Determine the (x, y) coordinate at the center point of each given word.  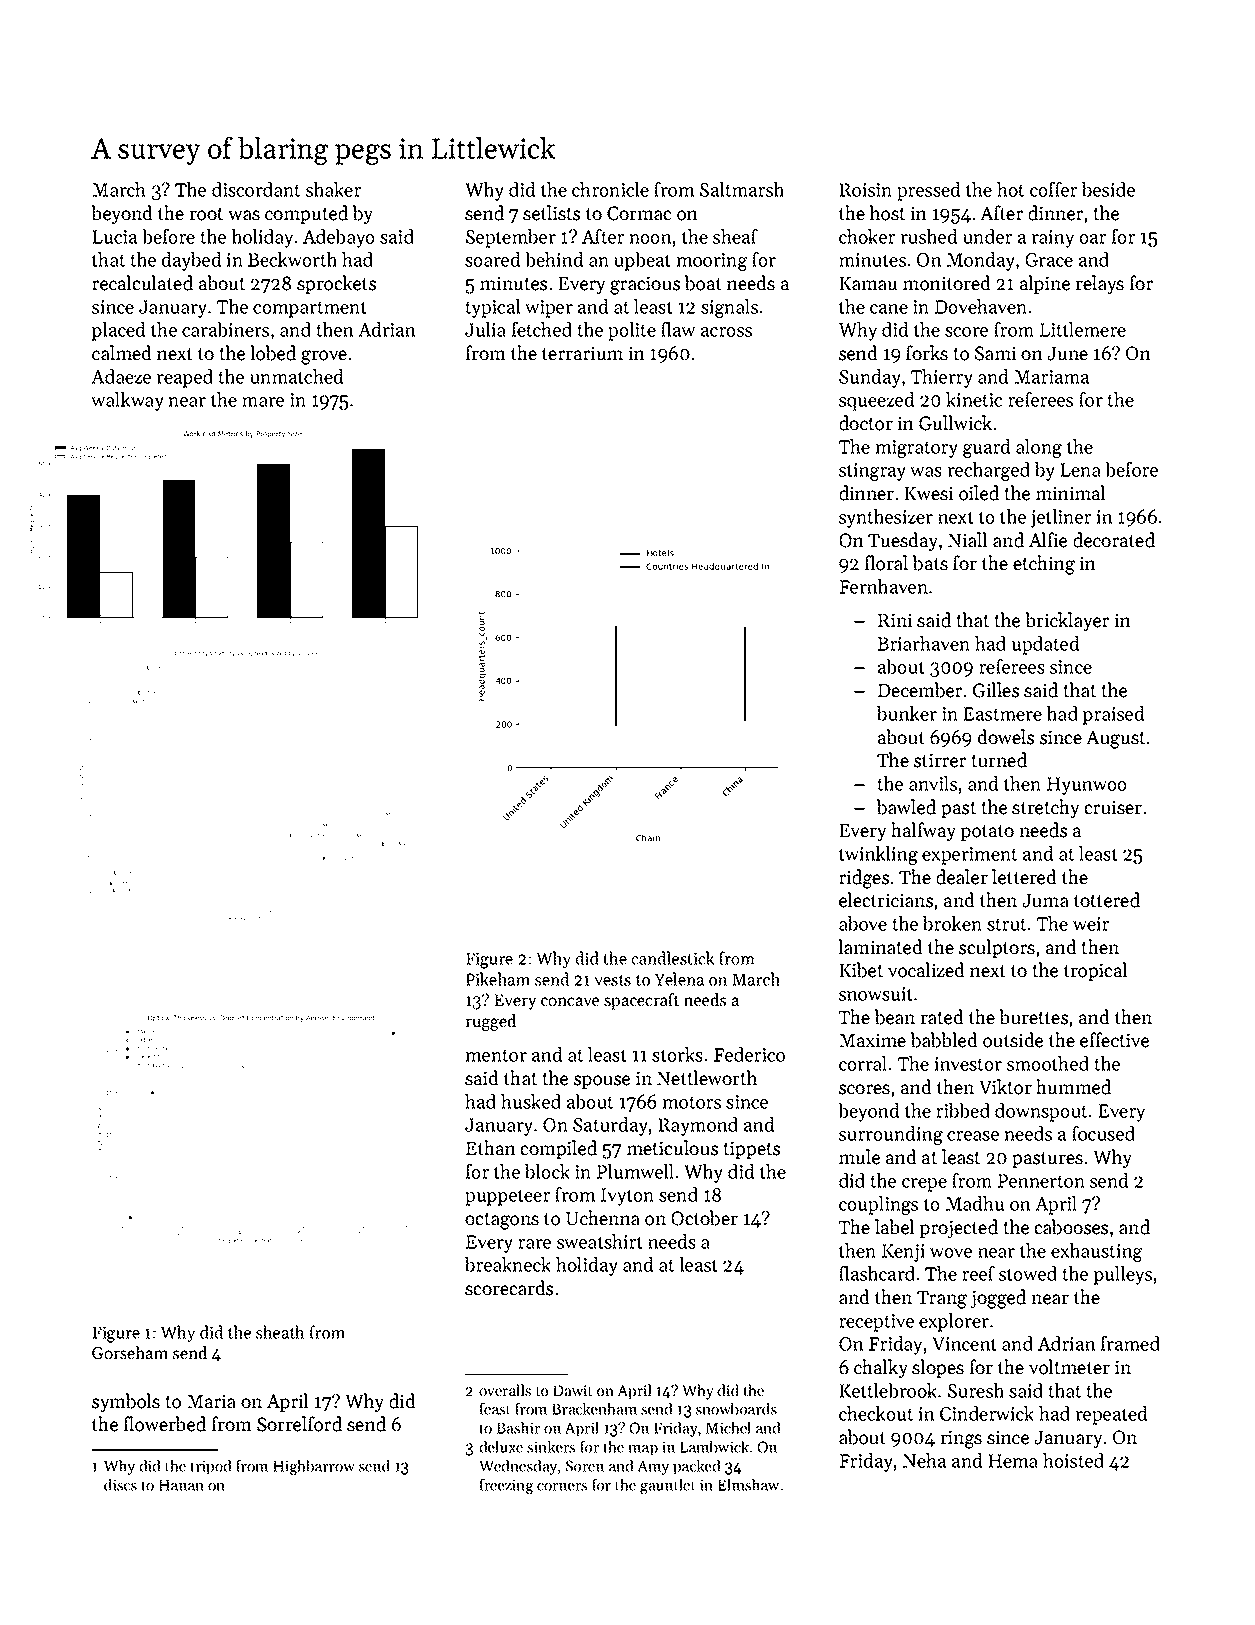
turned (999, 760)
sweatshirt (600, 1241)
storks (677, 1054)
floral (886, 563)
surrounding (891, 1135)
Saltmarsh (742, 189)
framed (1130, 1343)
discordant (256, 189)
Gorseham (130, 1353)
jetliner (1060, 518)
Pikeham (498, 979)
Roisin (865, 190)
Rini (895, 620)
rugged (491, 1022)
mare (263, 402)
